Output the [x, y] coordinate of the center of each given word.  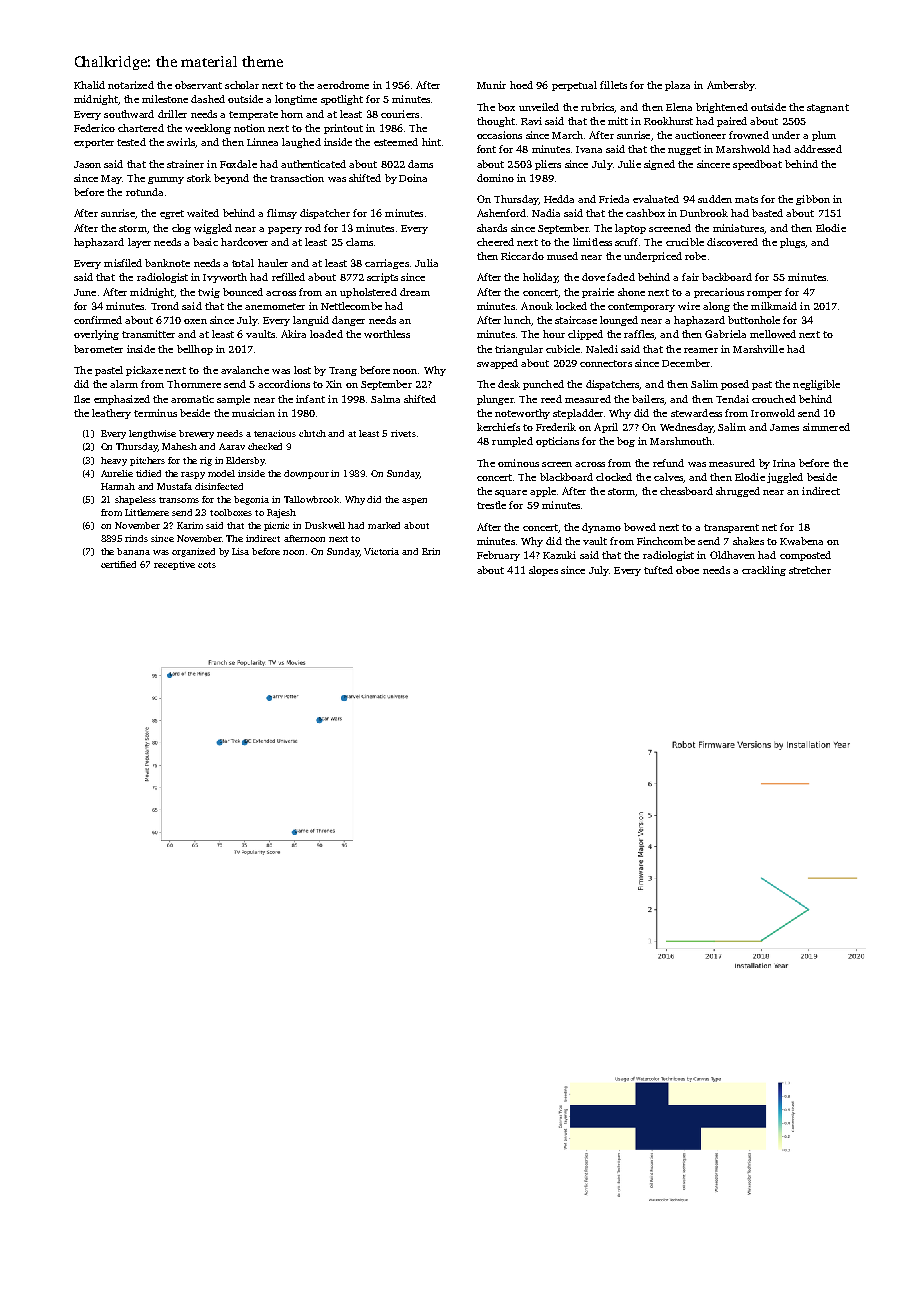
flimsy [282, 214]
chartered [141, 128]
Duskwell [325, 525]
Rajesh [281, 513]
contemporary [641, 307]
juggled [785, 478]
